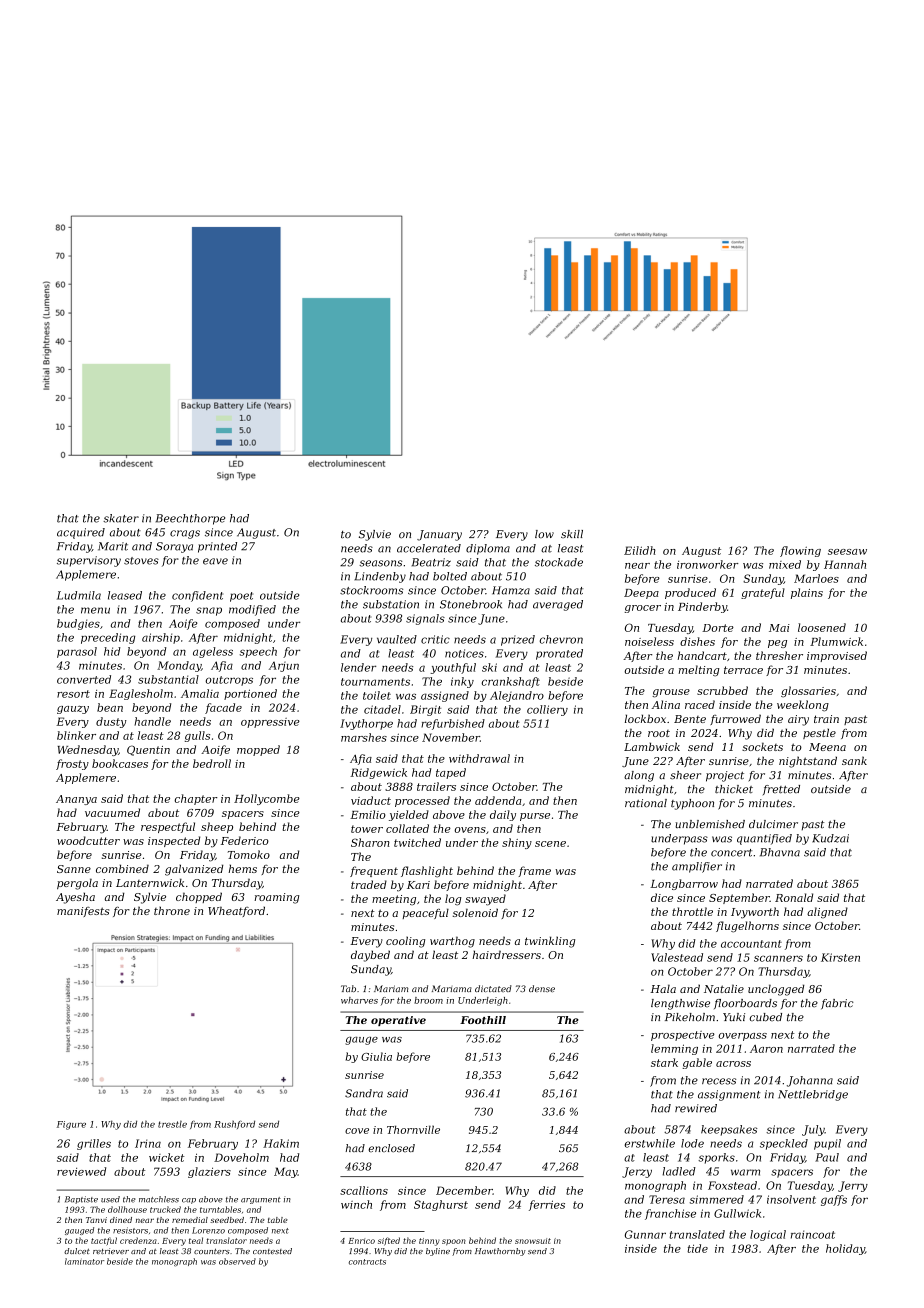 This page has height=1308, width=924. Describe the element at coordinates (261, 1200) in the page. I see `argument` at that location.
